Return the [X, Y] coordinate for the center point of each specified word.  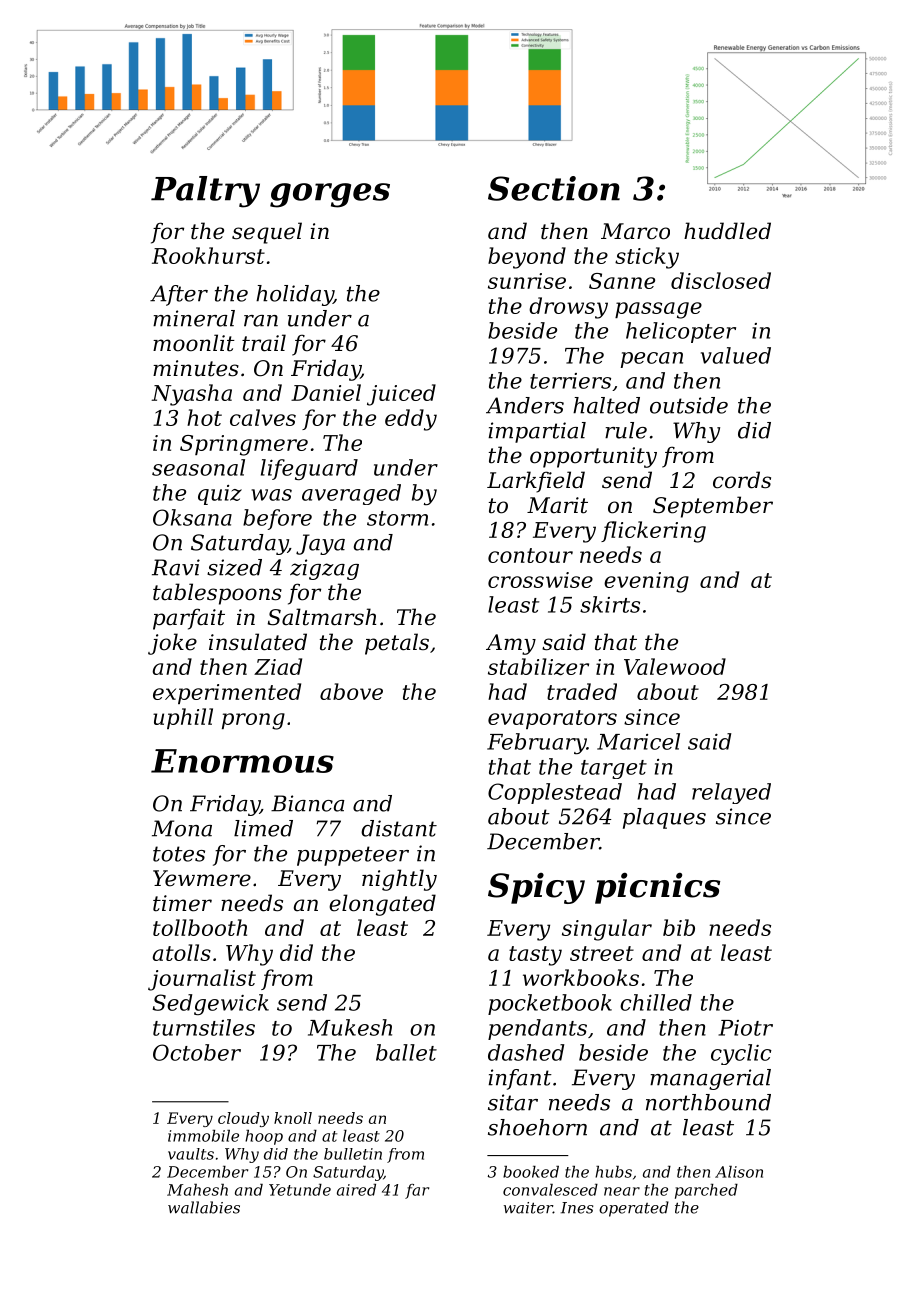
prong [253, 721]
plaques [664, 818]
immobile [203, 1136]
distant [399, 828]
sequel [267, 233]
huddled [727, 231]
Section [554, 188]
